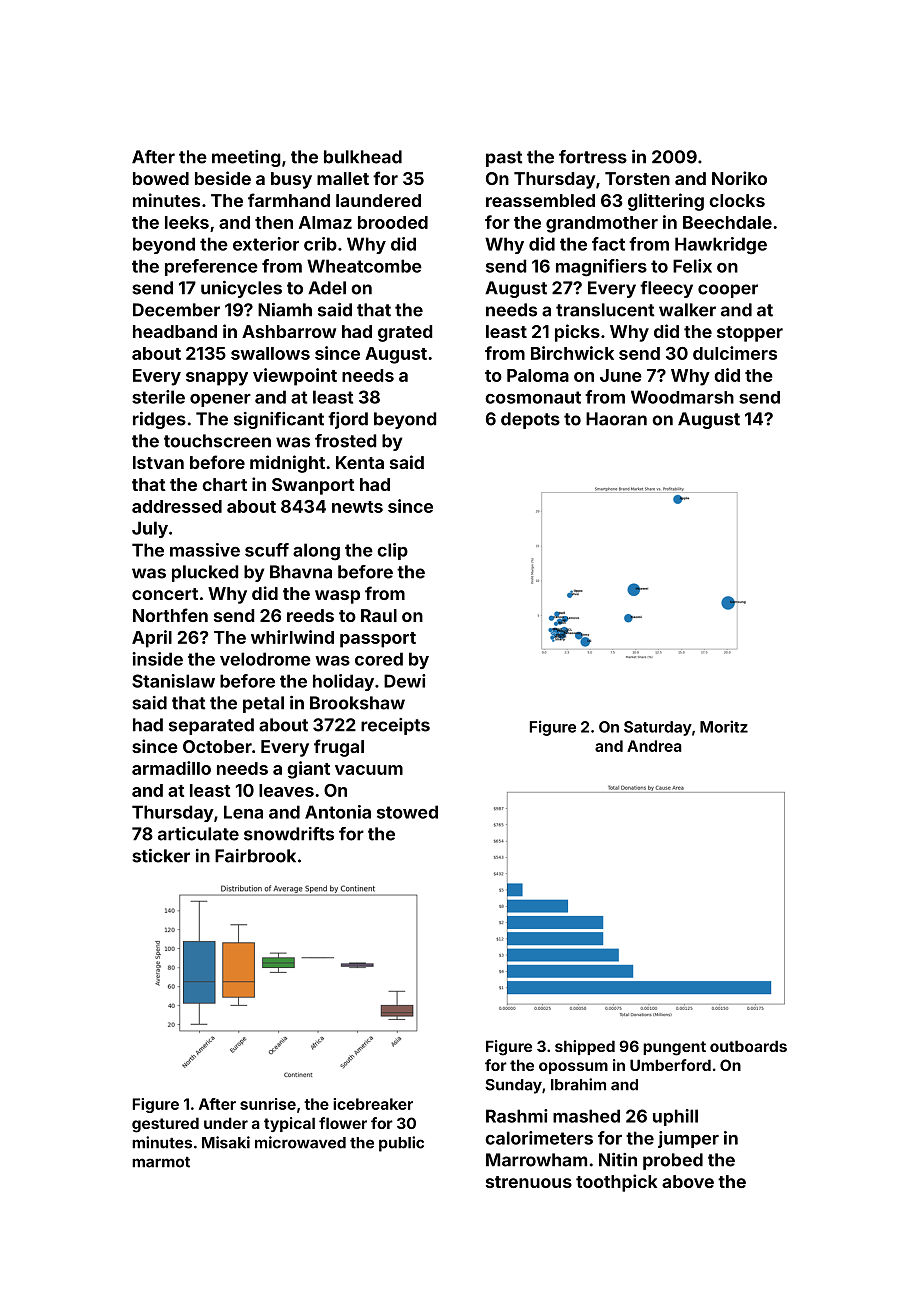 The width and height of the screenshot is (924, 1314). What do you see at coordinates (274, 222) in the screenshot?
I see `then` at bounding box center [274, 222].
